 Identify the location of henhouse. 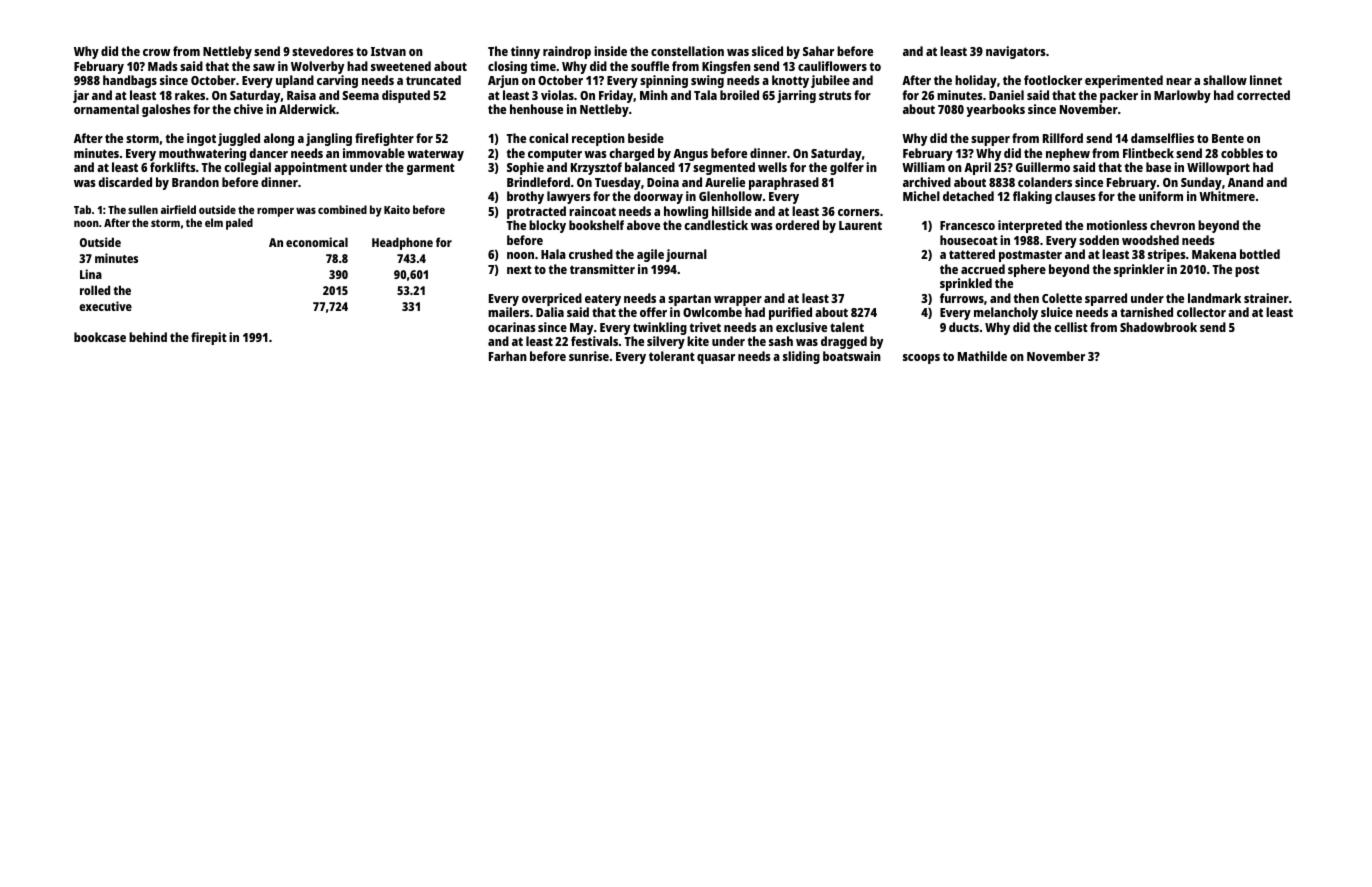
(536, 109).
